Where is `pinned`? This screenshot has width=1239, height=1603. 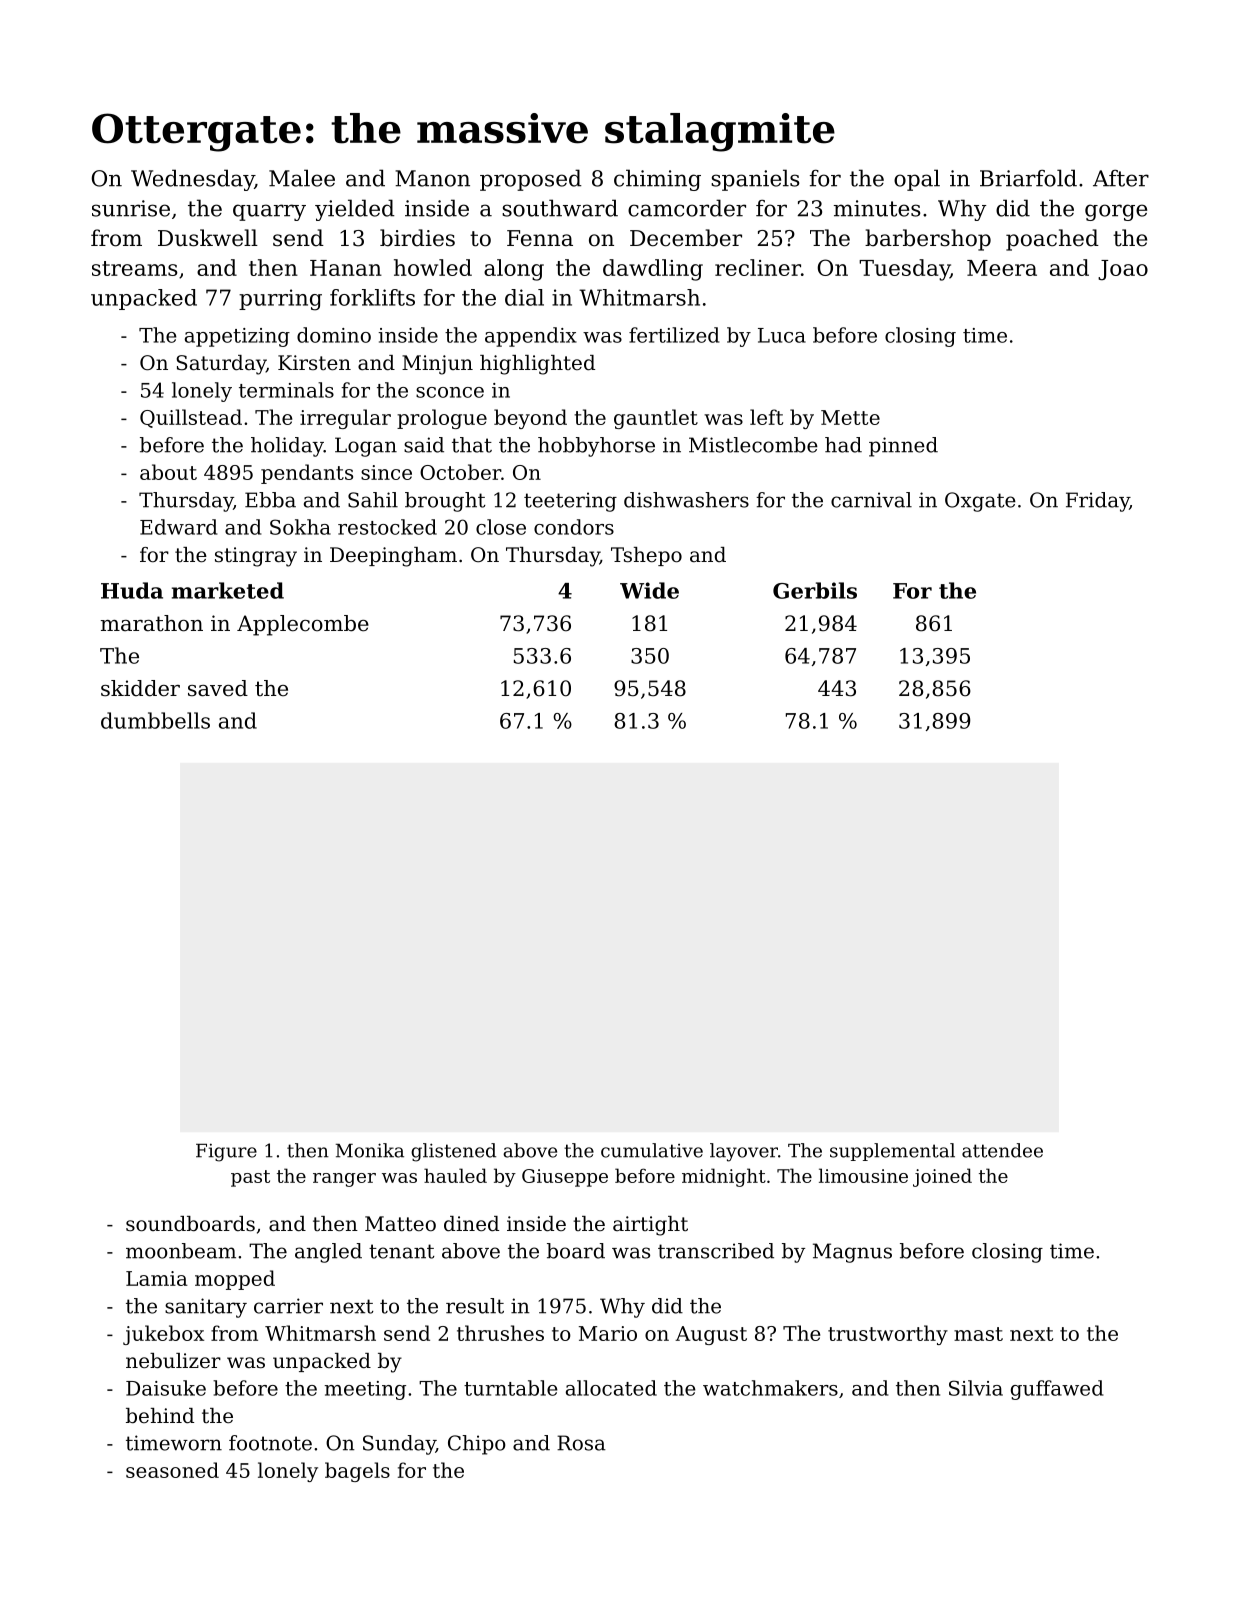
pinned is located at coordinates (903, 447).
